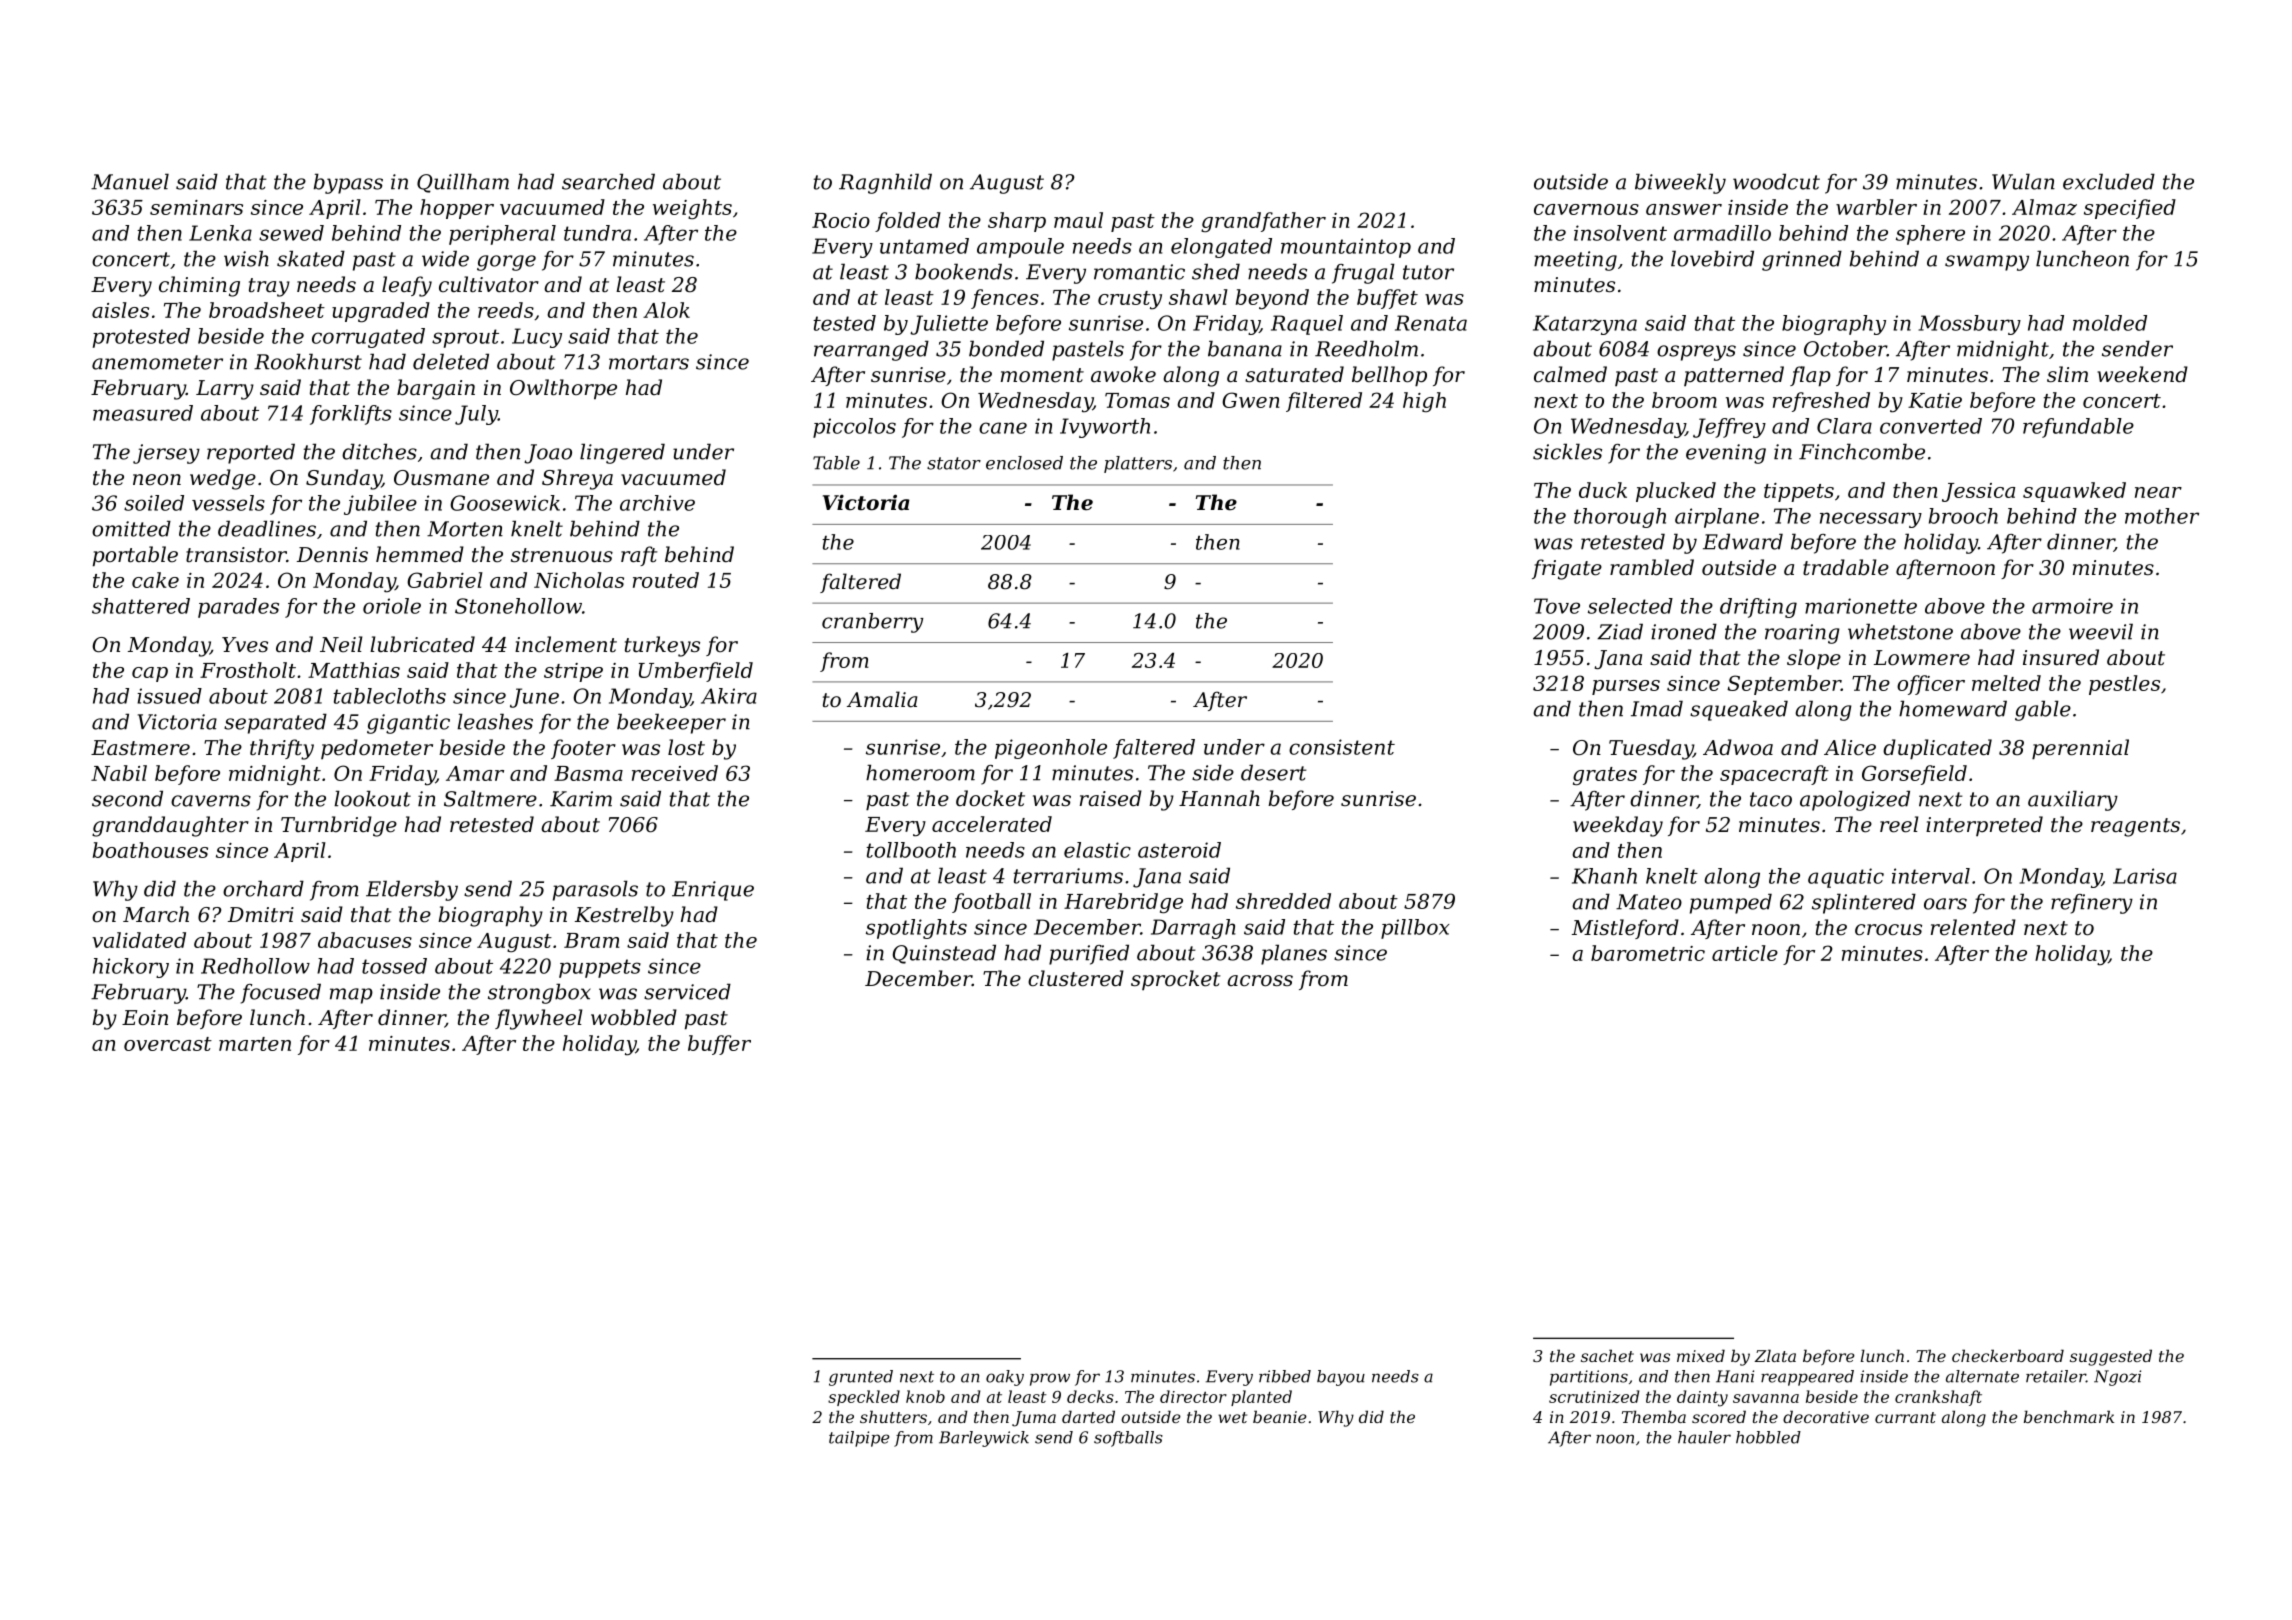 The width and height of the document is (2292, 1620). I want to click on platters, so click(1138, 464).
